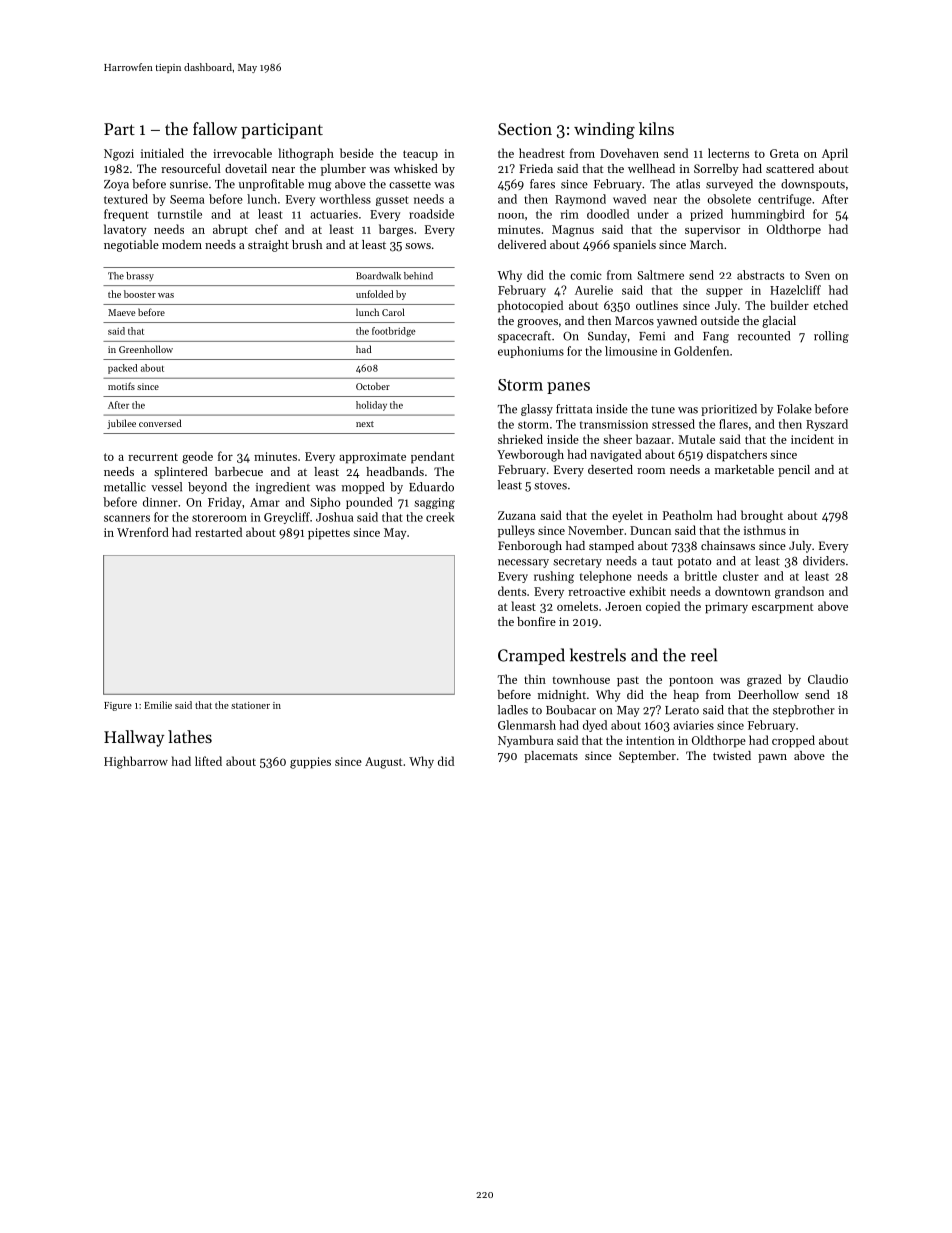  I want to click on holiday, so click(371, 406).
